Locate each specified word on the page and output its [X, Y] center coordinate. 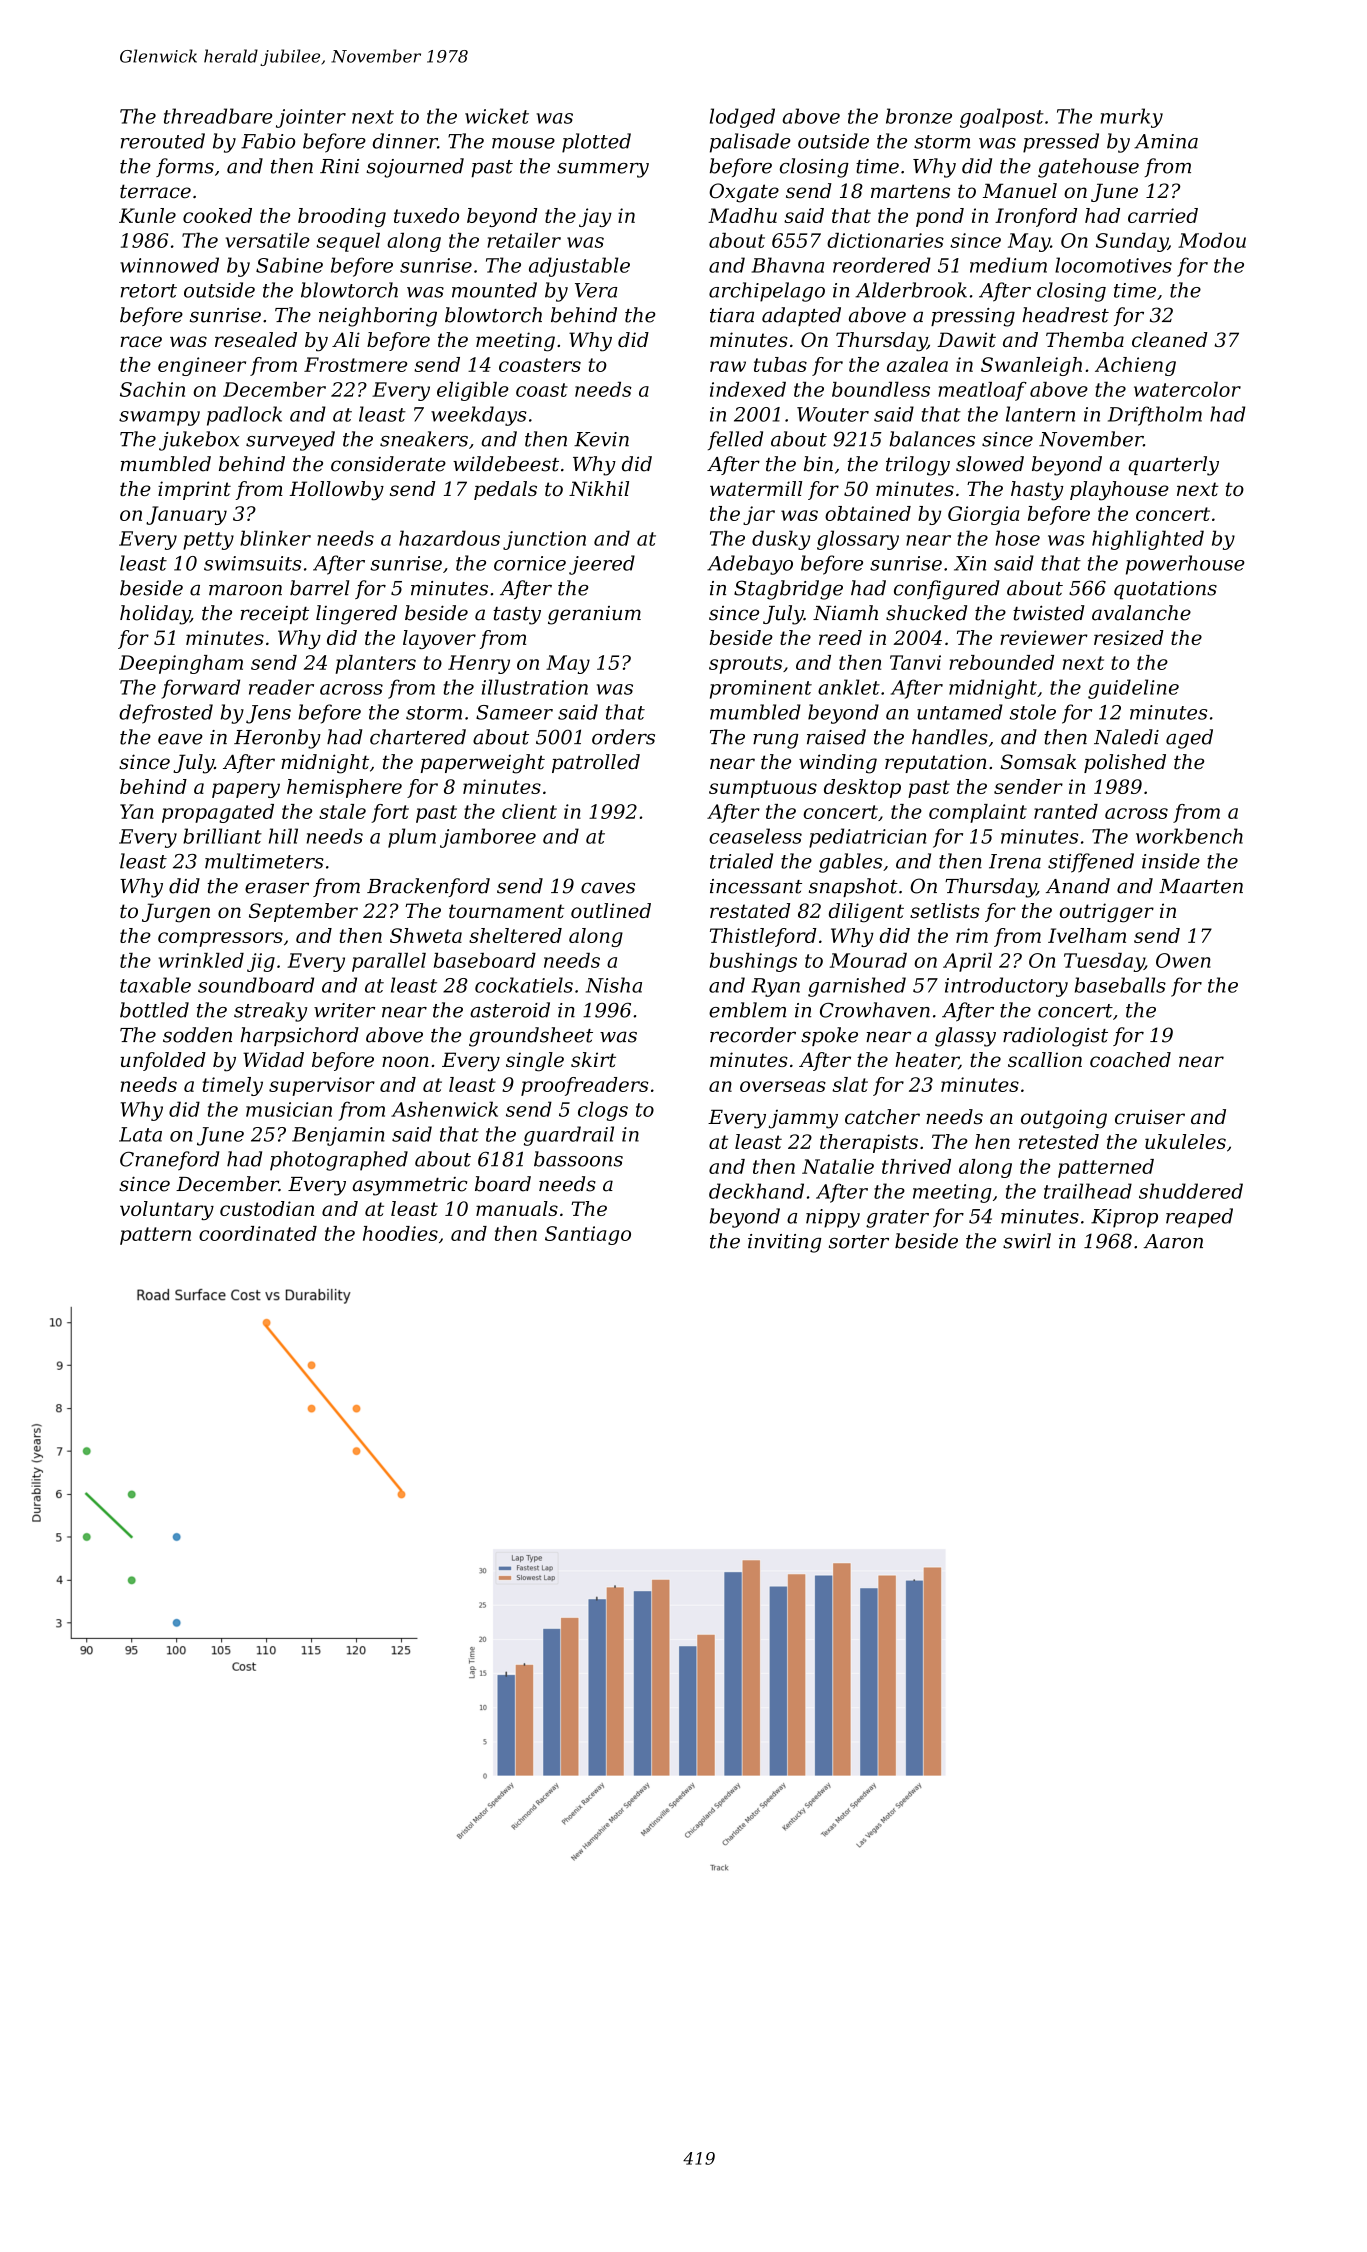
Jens [268, 714]
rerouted [163, 141]
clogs [603, 1111]
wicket [497, 116]
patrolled [596, 763]
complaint [978, 813]
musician [289, 1109]
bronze [919, 116]
